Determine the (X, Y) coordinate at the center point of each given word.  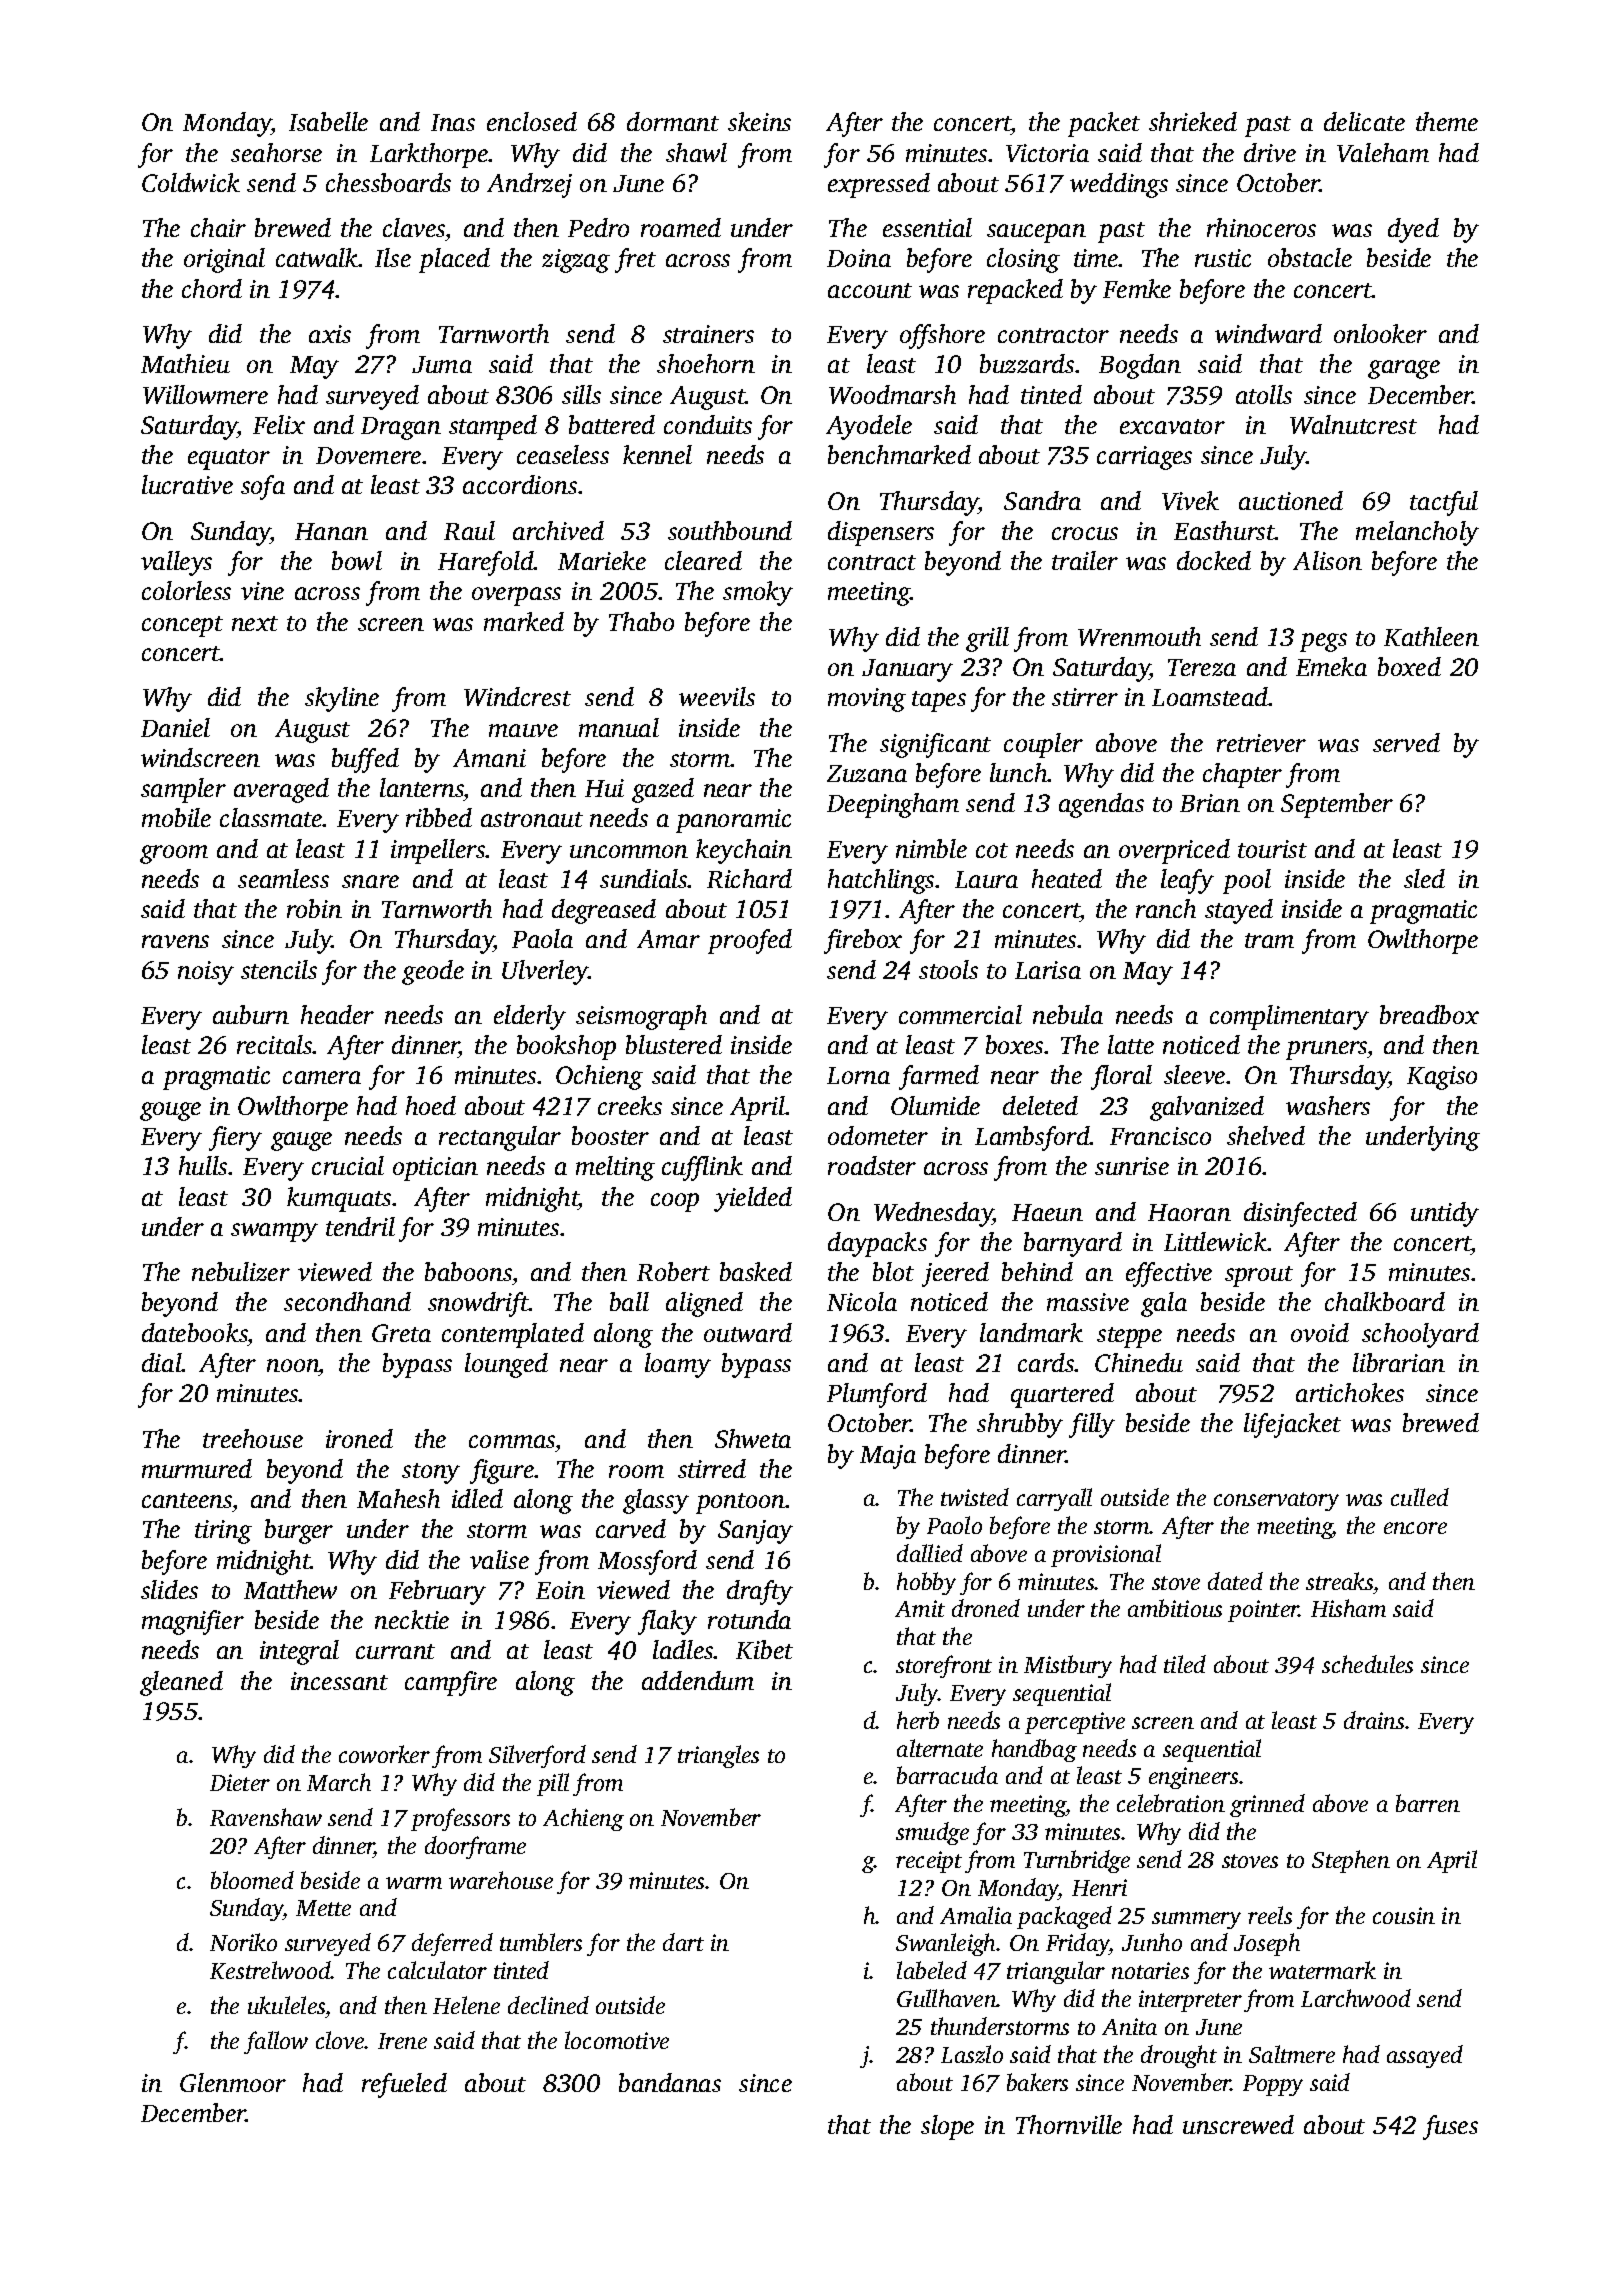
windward (1268, 333)
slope (947, 2127)
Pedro (598, 227)
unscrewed (1238, 2124)
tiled (1185, 1664)
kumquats (339, 1199)
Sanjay (755, 1532)
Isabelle (328, 121)
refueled (404, 2085)
